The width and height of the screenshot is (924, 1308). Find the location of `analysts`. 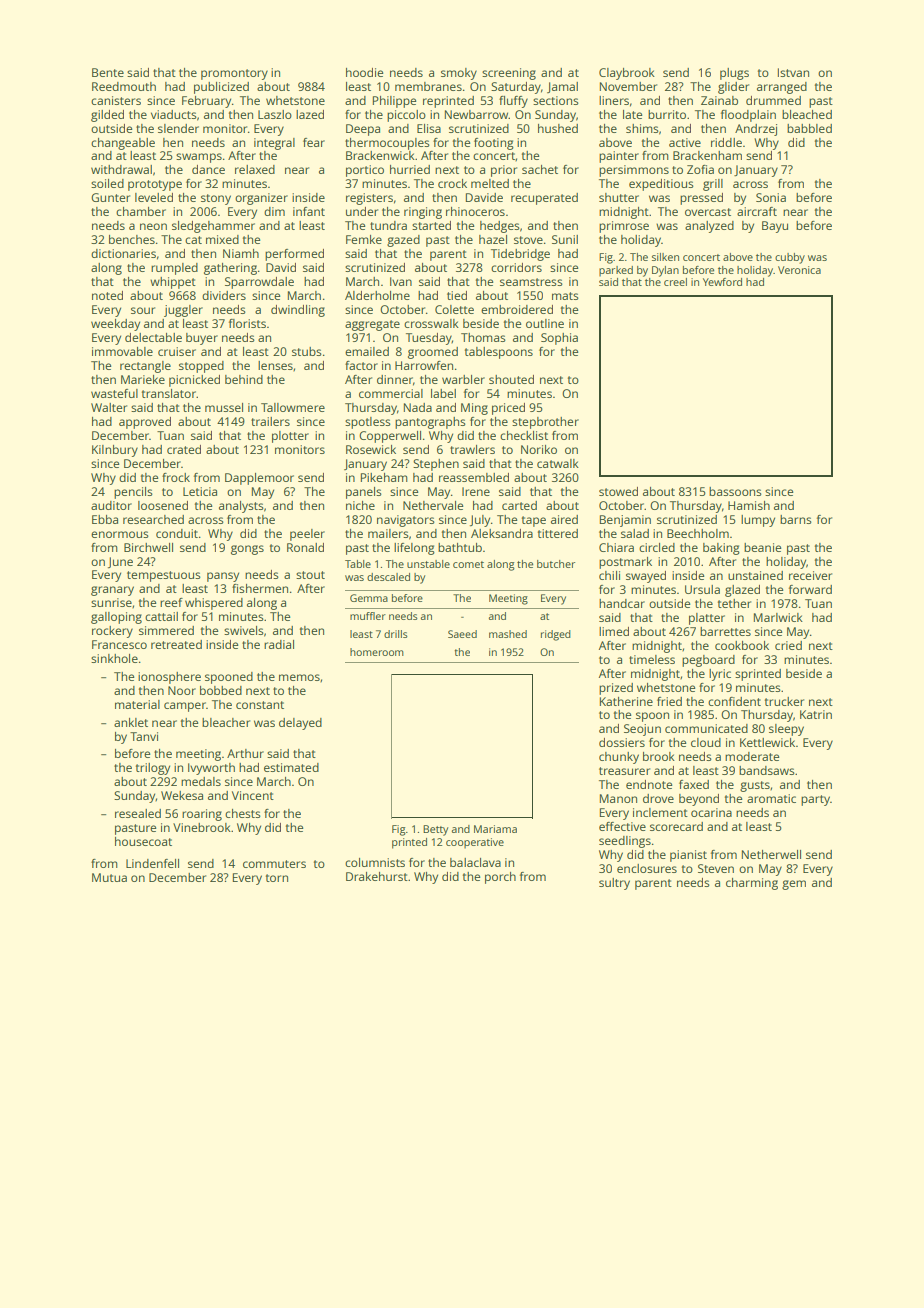

analysts is located at coordinates (241, 507).
